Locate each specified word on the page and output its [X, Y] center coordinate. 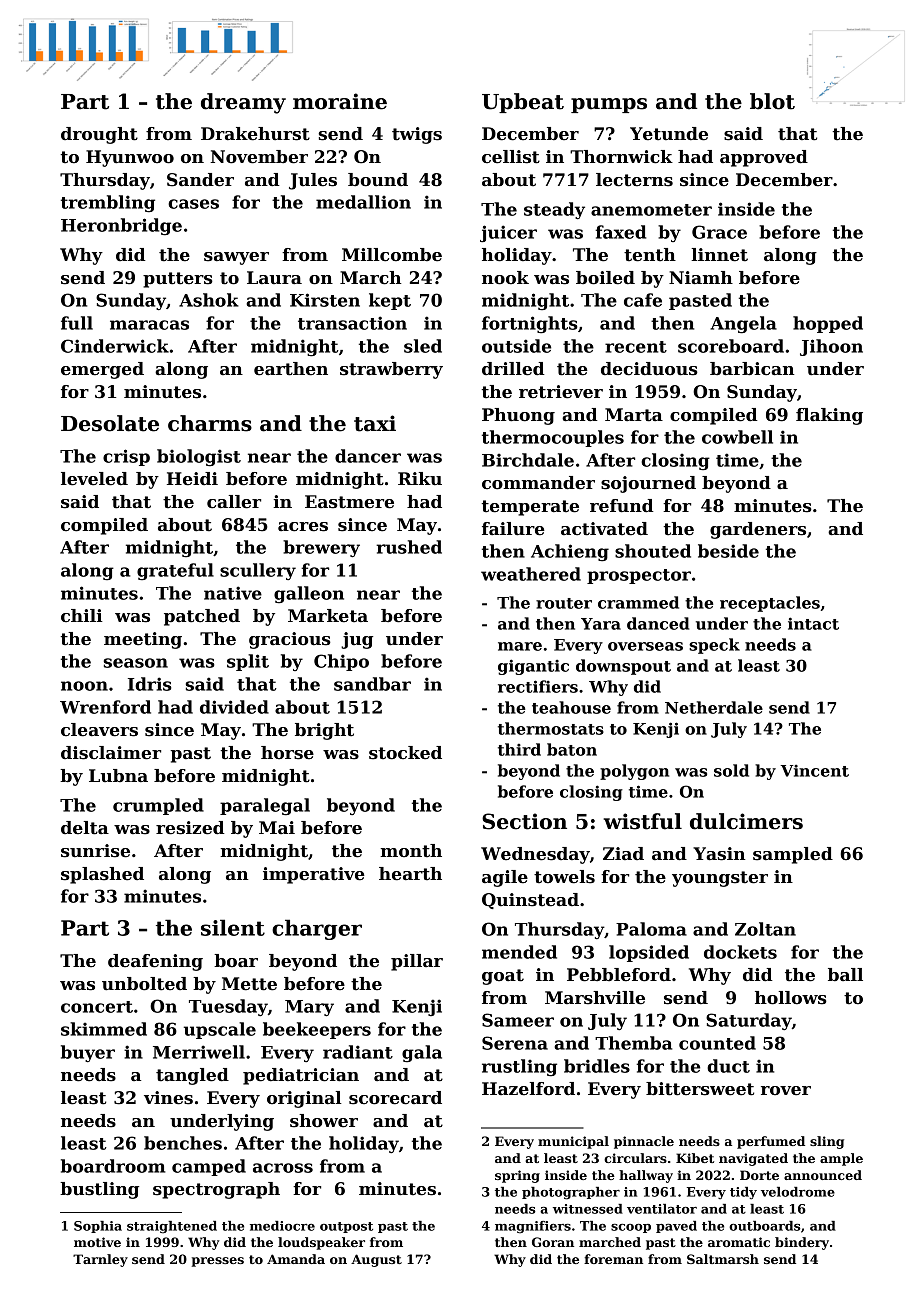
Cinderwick [115, 346]
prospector [639, 576]
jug [357, 640]
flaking [829, 416]
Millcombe [392, 255]
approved [764, 158]
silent [233, 927]
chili [82, 616]
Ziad [623, 853]
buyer [88, 1053]
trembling [108, 204]
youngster [720, 879]
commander [538, 483]
